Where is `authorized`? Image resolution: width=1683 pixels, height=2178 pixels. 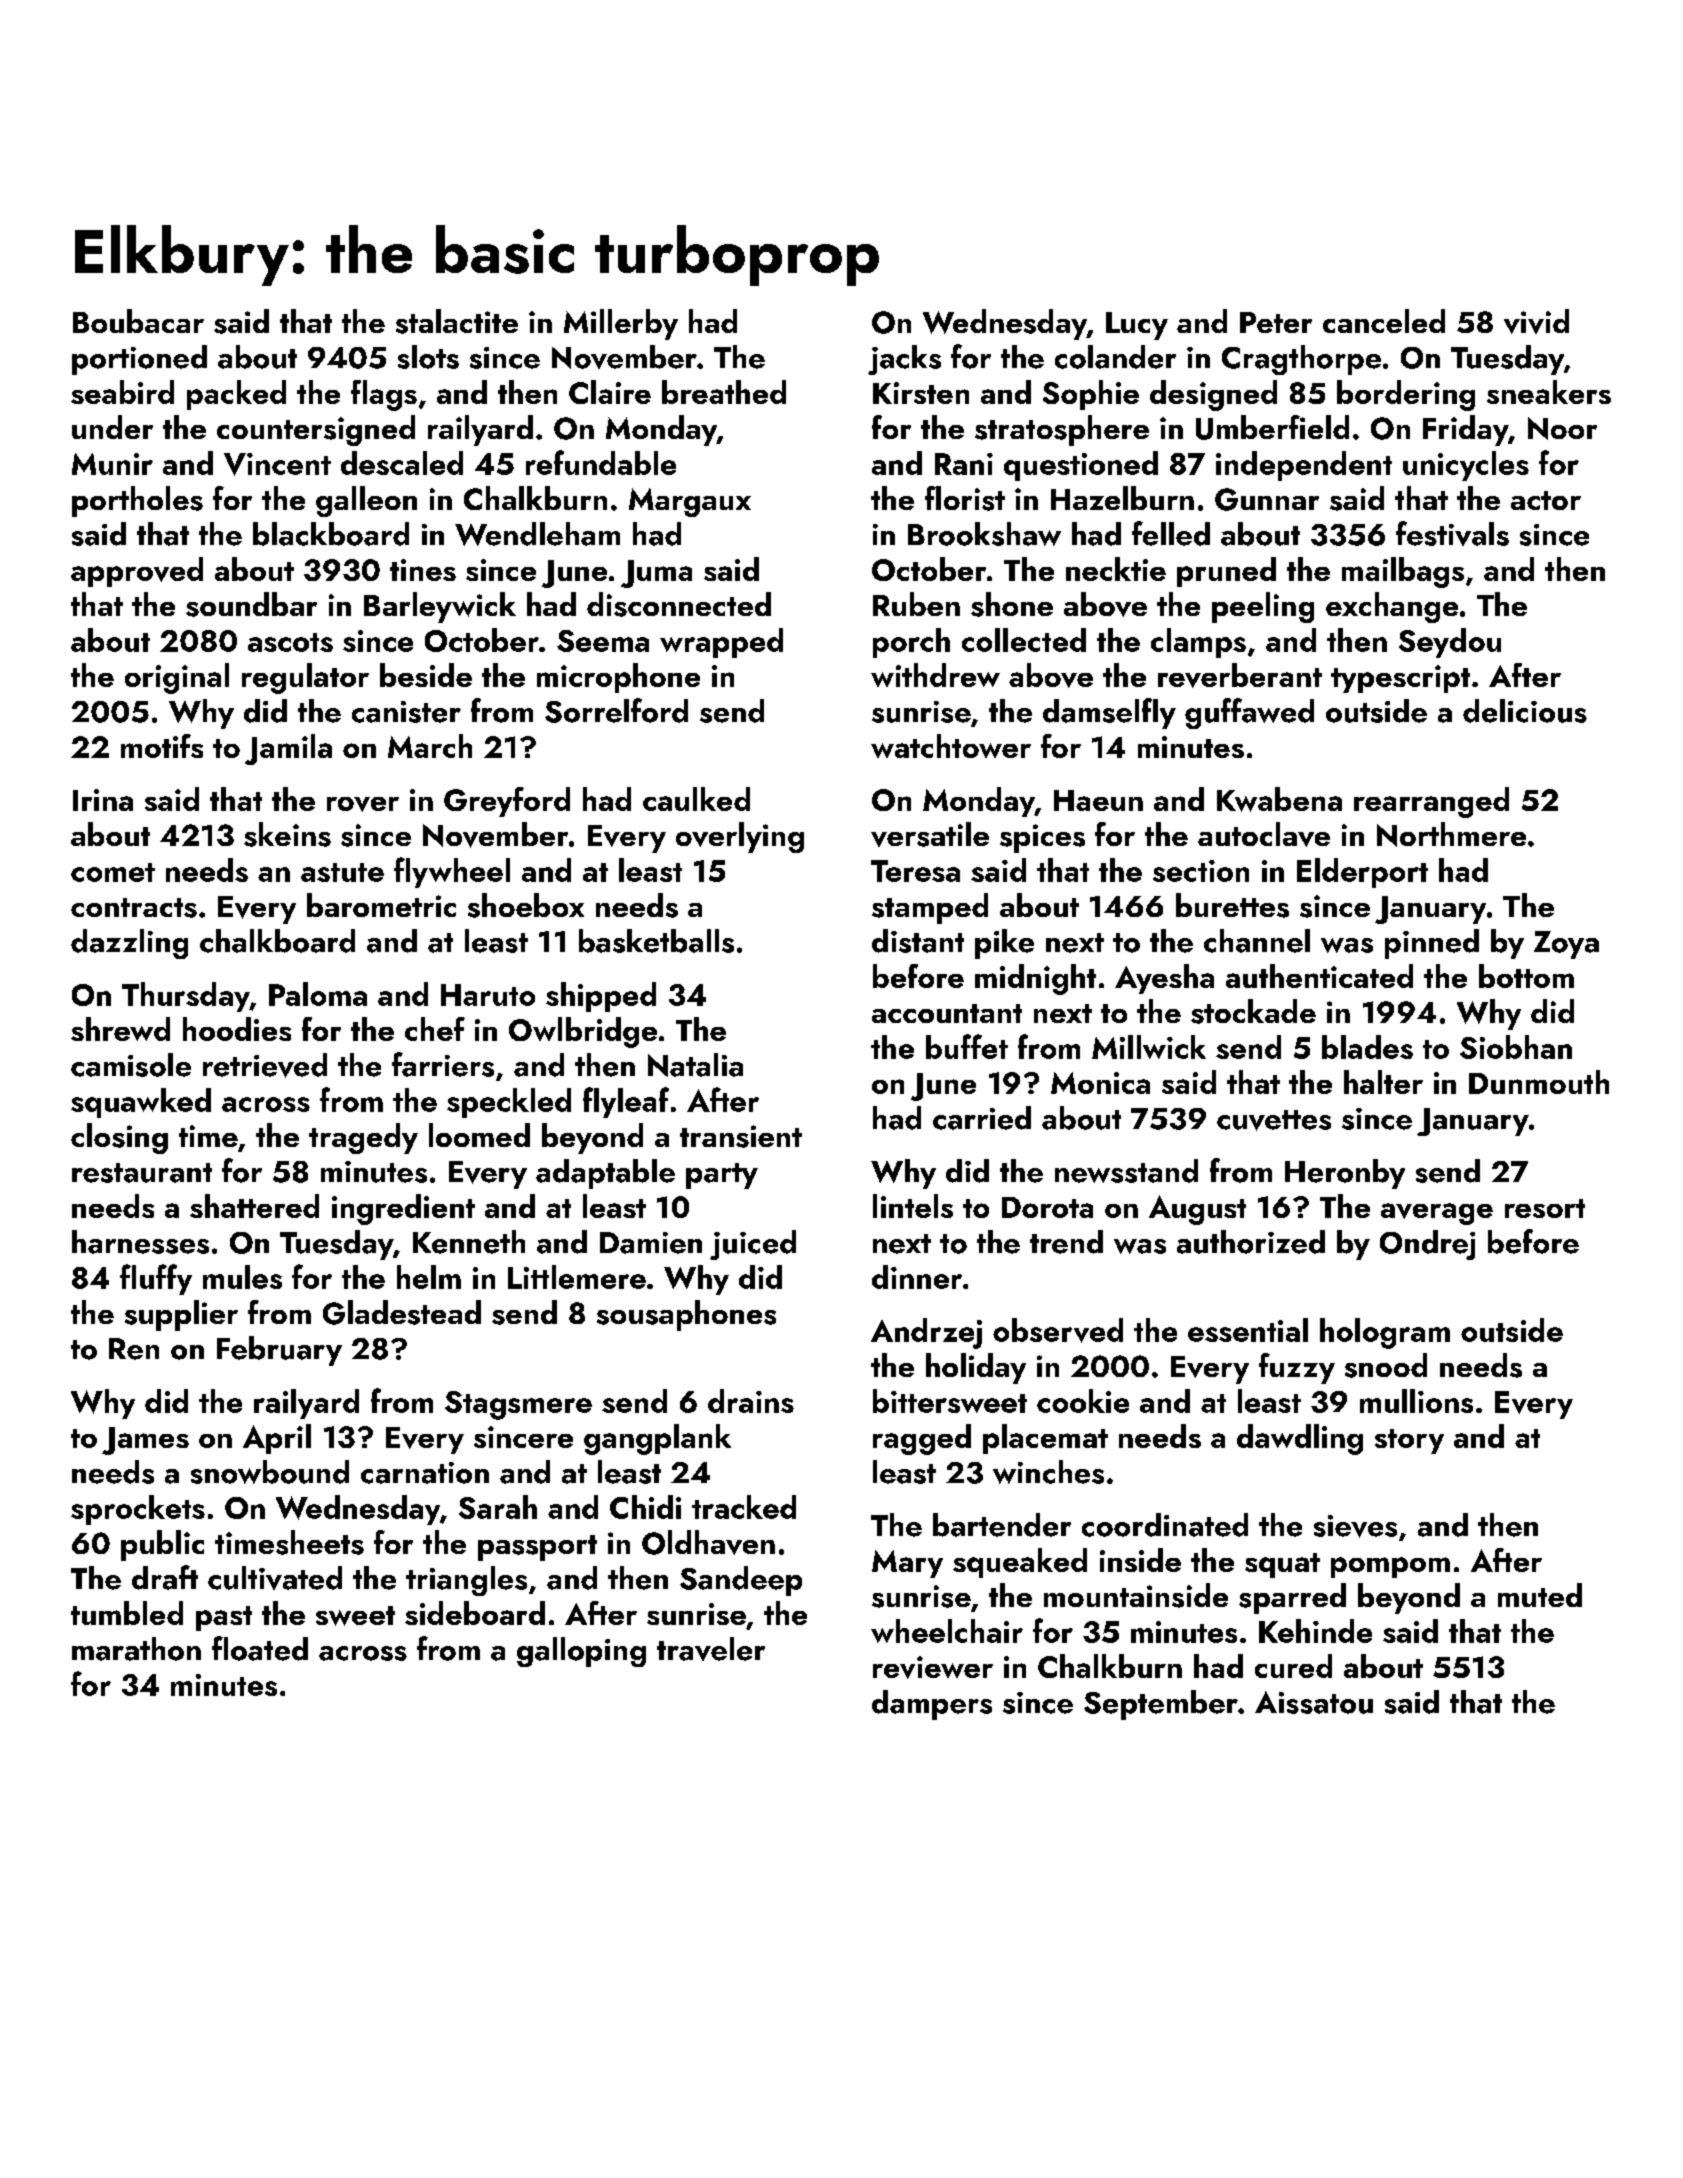
authorized is located at coordinates (1251, 1242).
